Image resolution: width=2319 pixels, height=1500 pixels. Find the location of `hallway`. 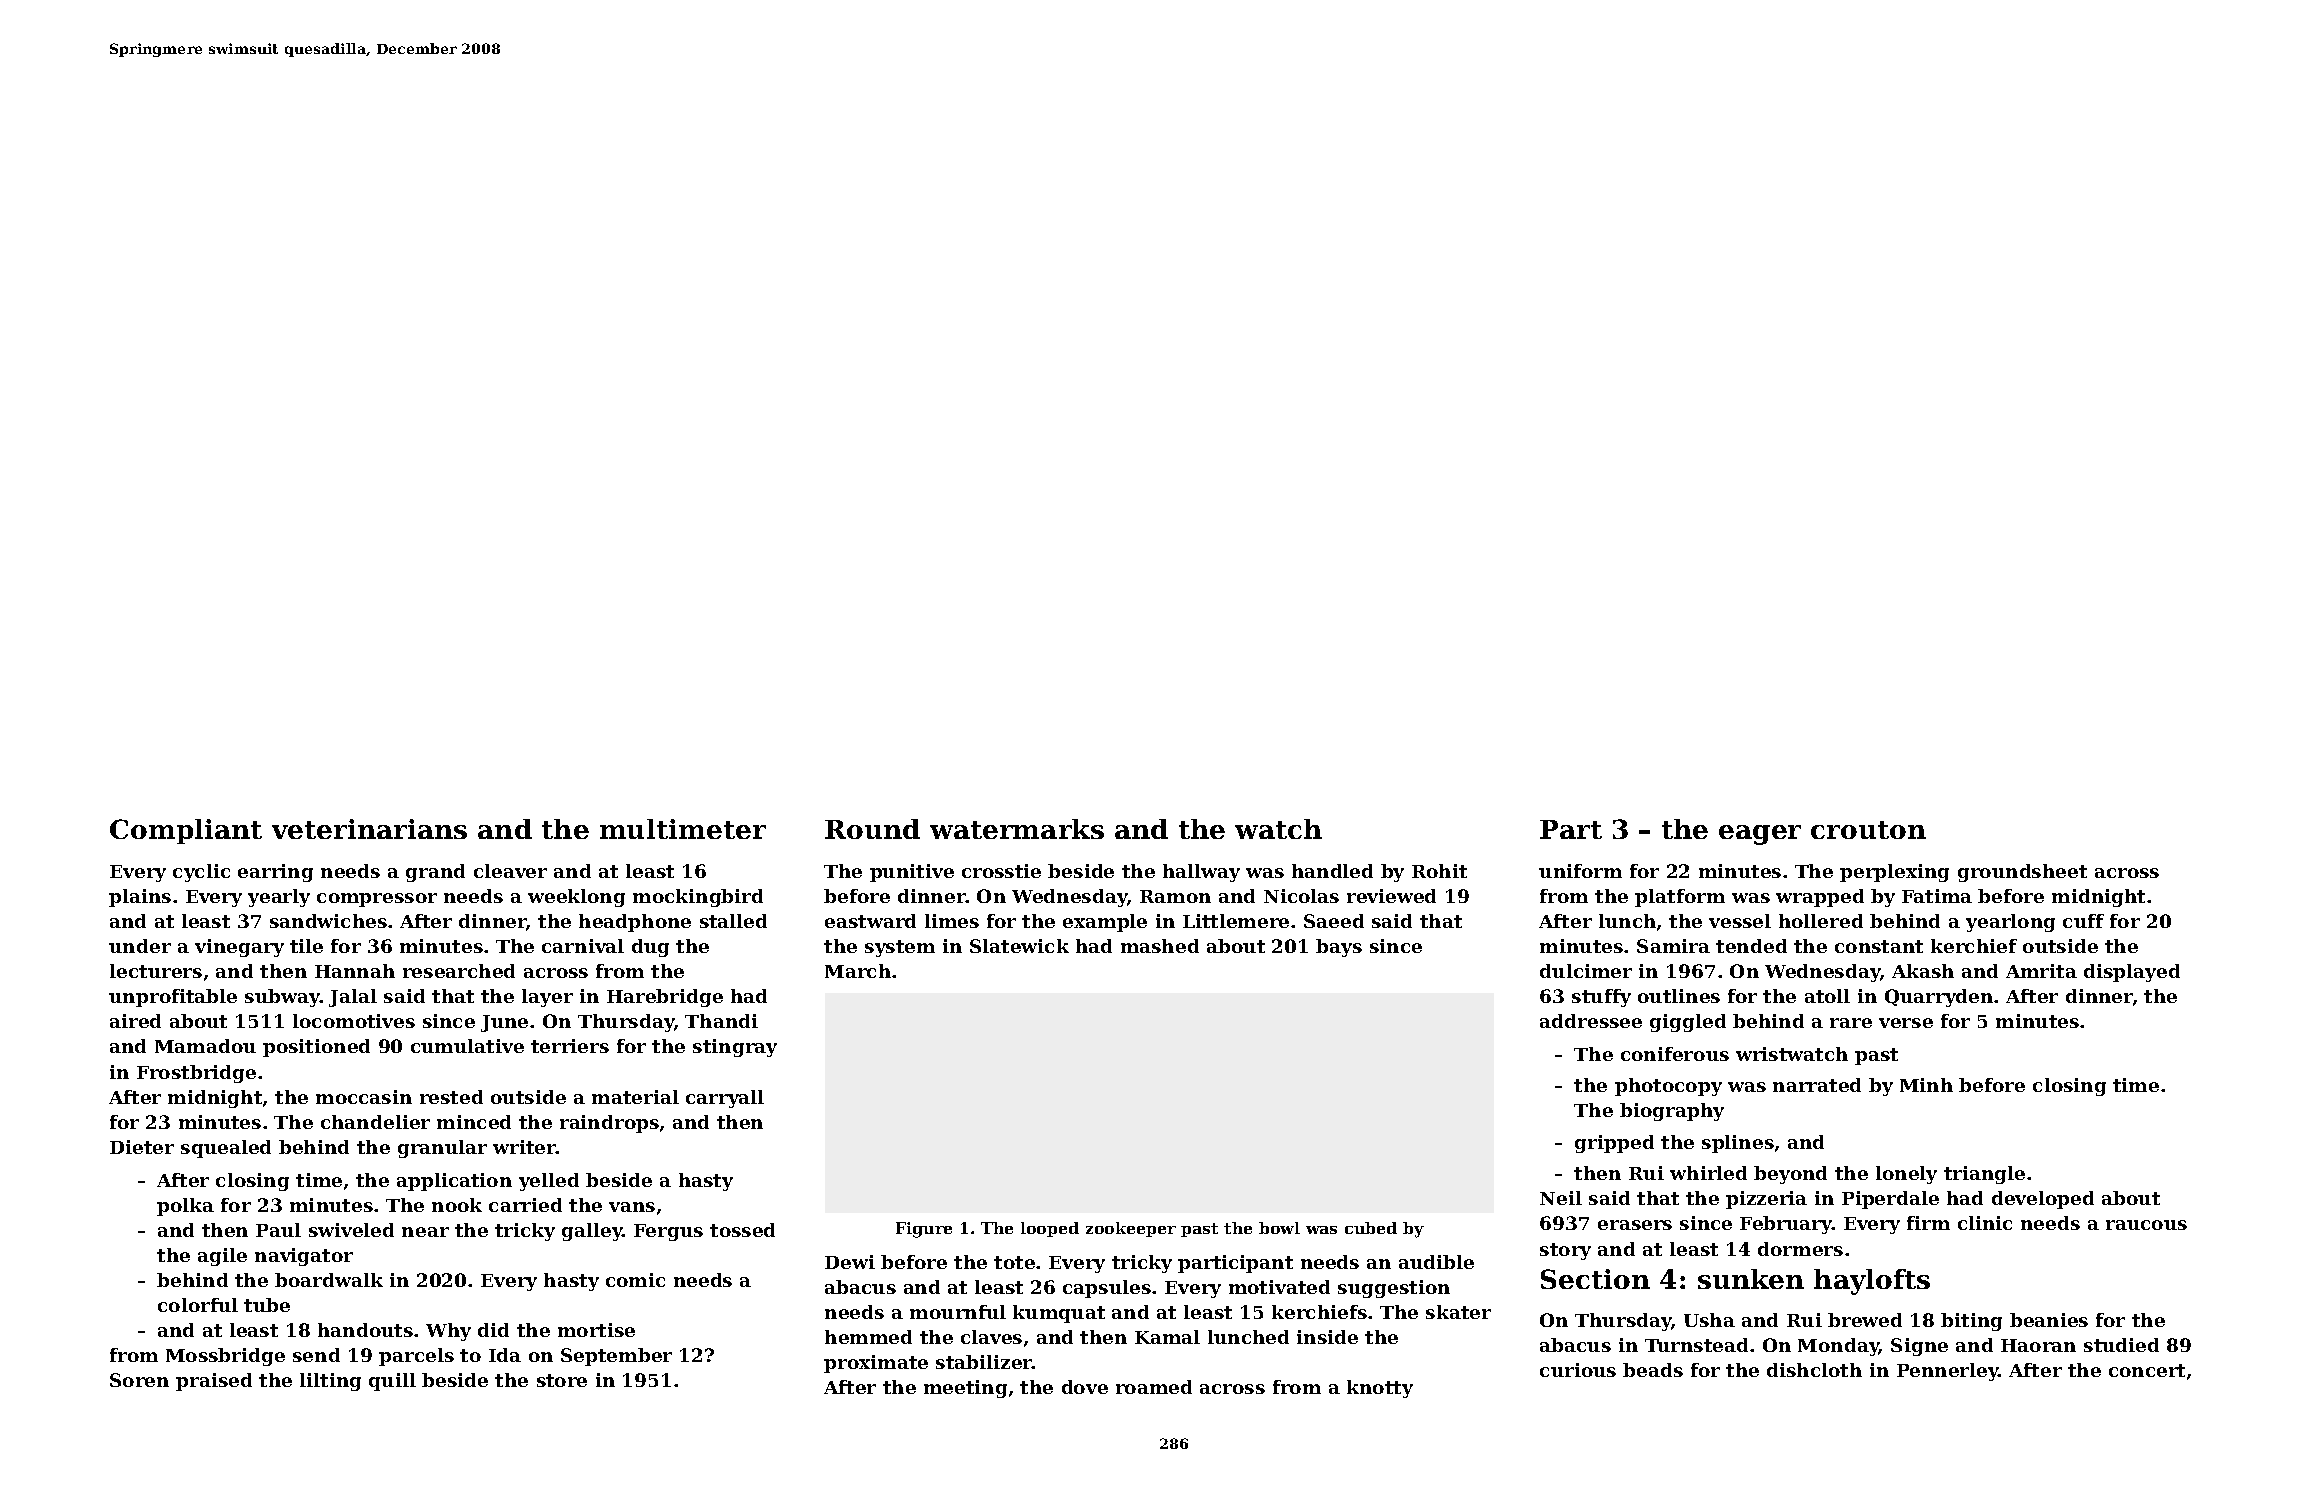

hallway is located at coordinates (1201, 873).
